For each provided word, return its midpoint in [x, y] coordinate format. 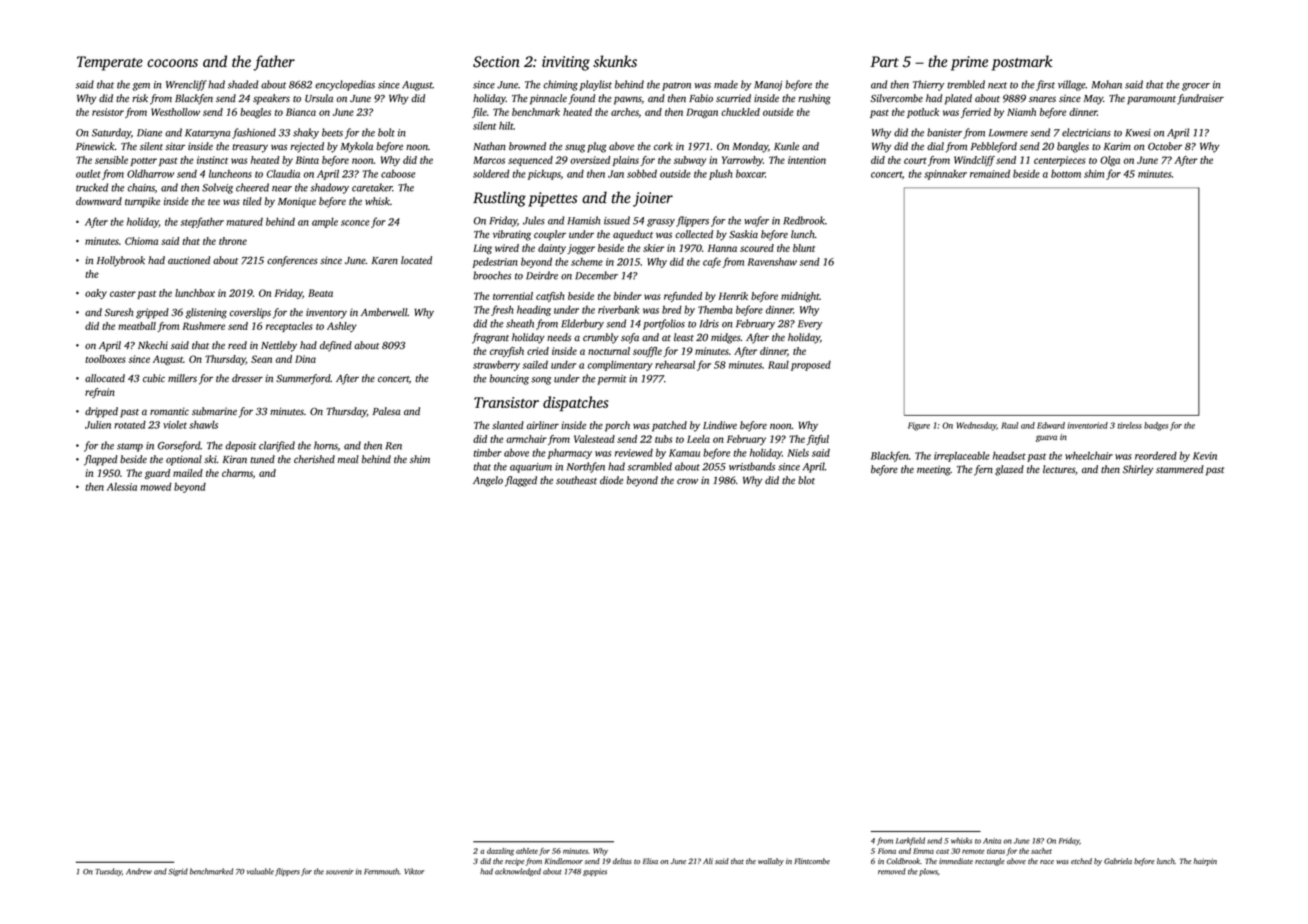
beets [332, 132]
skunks [615, 61]
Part [884, 61]
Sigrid [178, 872]
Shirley [1138, 470]
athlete [527, 851]
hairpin [1205, 862]
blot [806, 480]
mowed [156, 486]
